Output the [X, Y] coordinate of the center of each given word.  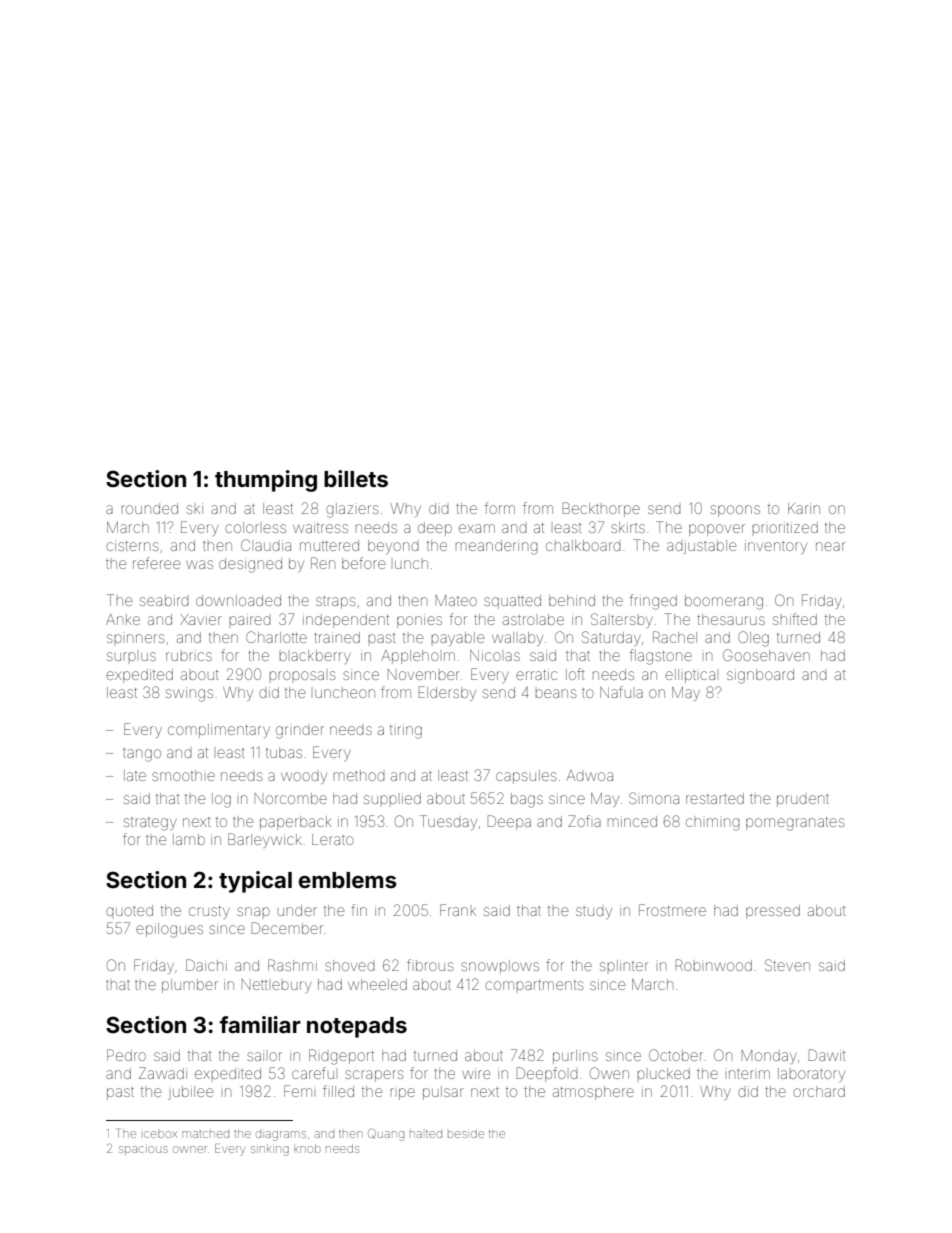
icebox [160, 1134]
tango [142, 755]
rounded [150, 508]
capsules [526, 777]
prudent [803, 800]
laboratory [811, 1075]
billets [356, 478]
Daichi [206, 965]
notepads [357, 1027]
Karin [804, 508]
